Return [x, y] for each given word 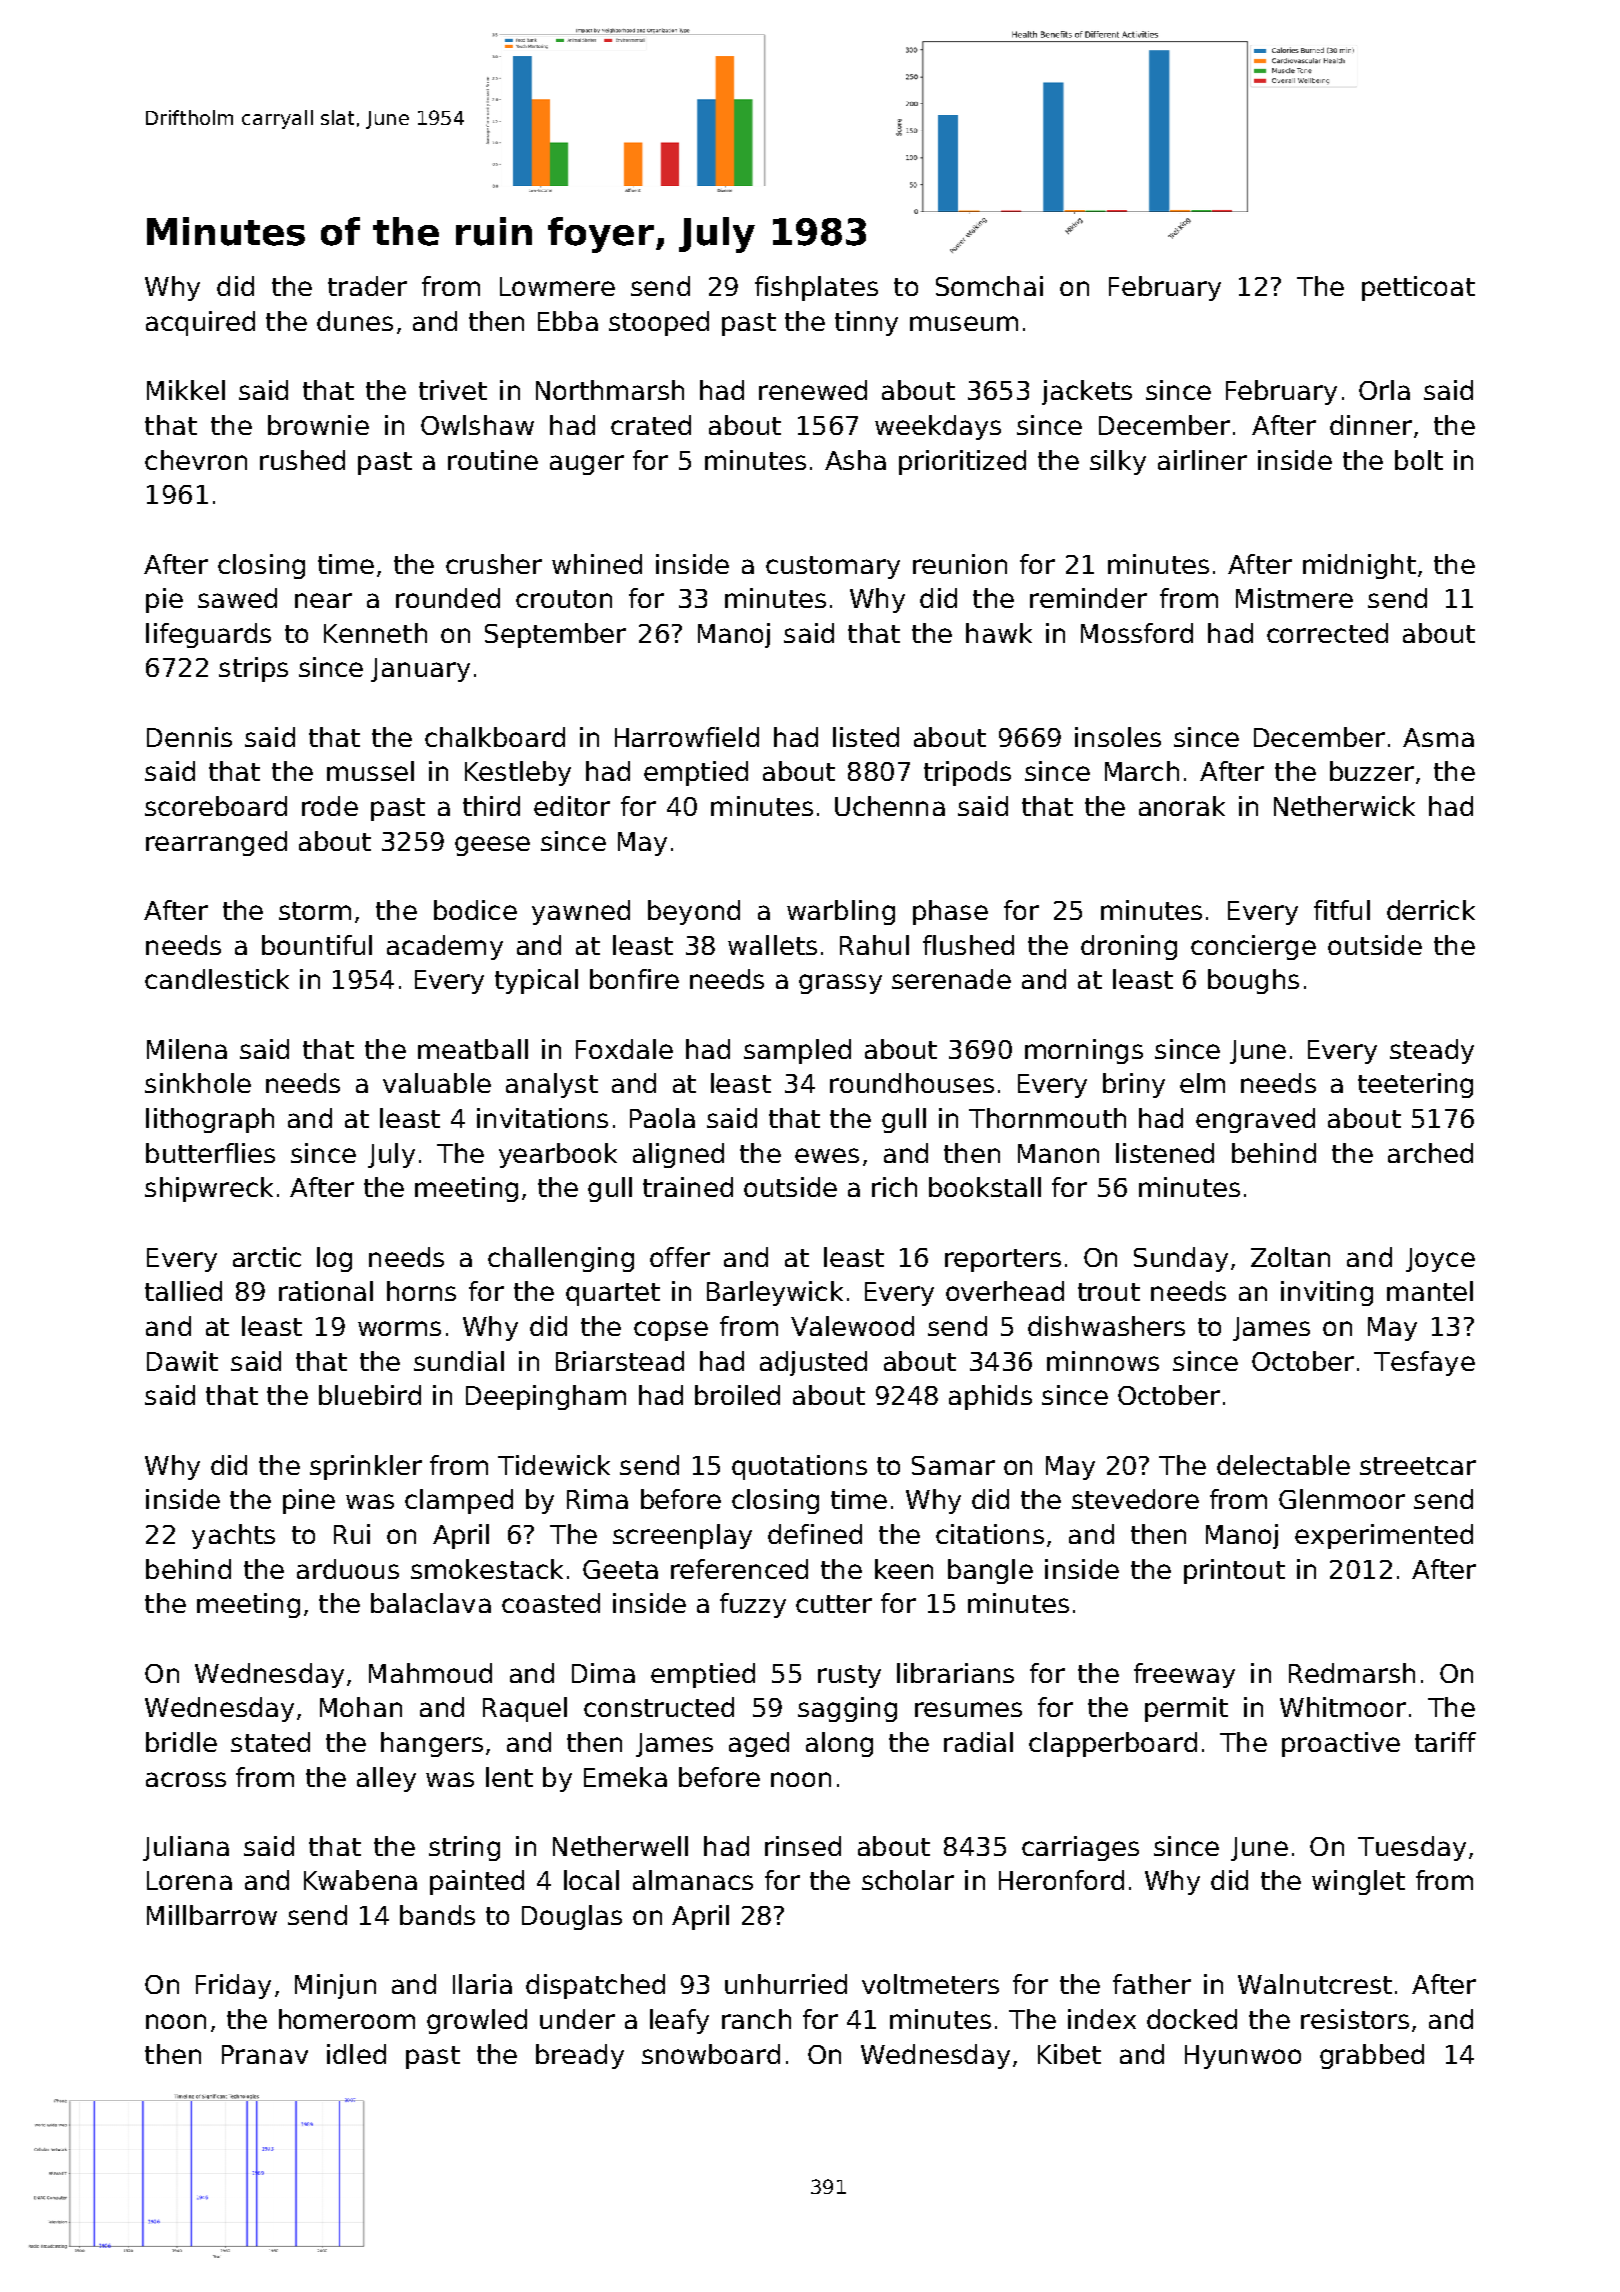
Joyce [1440, 1260]
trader [367, 286]
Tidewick [554, 1465]
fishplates [816, 288]
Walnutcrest [1315, 1984]
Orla [1384, 390]
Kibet [1069, 2054]
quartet [613, 1294]
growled [477, 2021]
